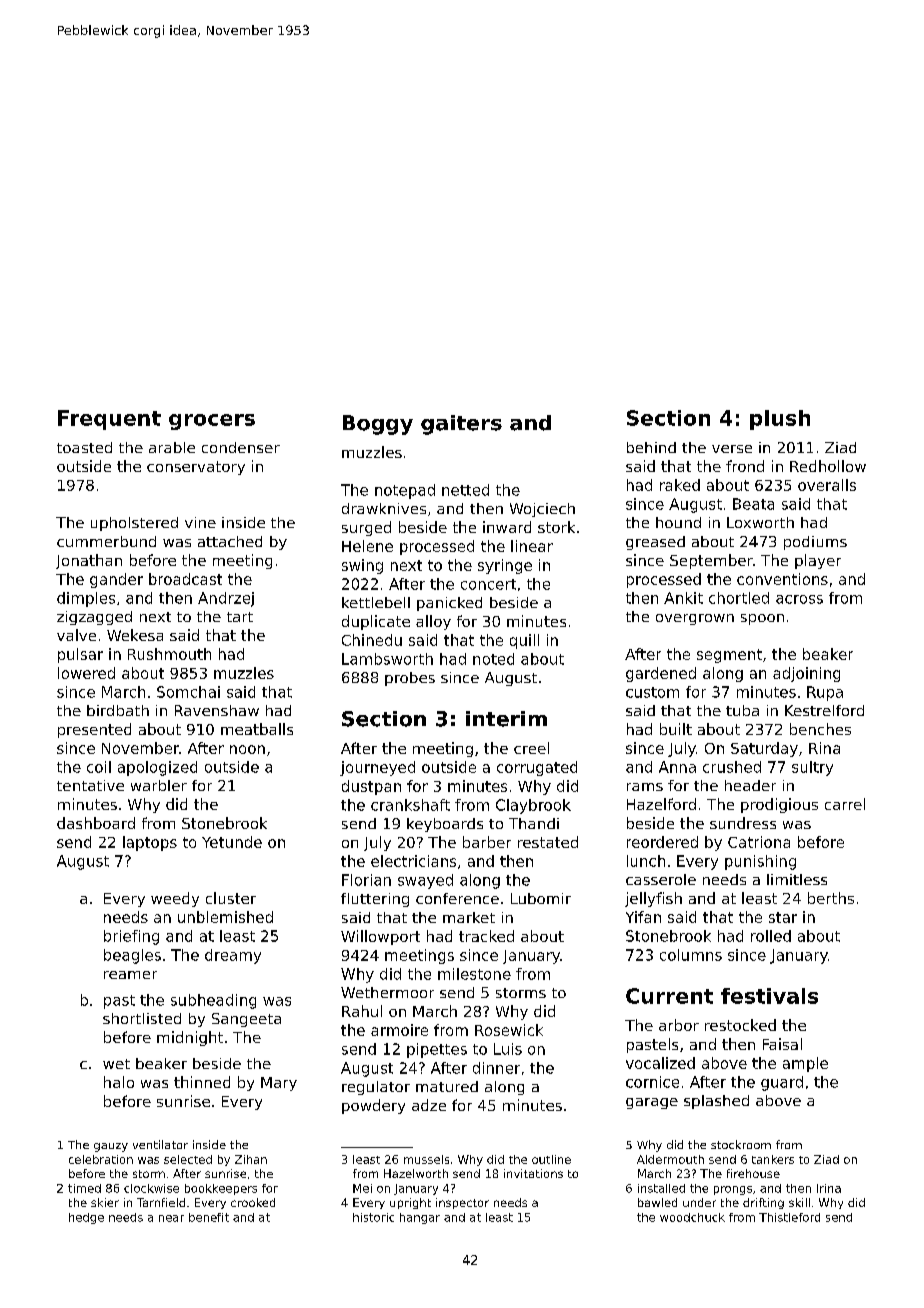 This page has height=1308, width=924. I want to click on crooked, so click(253, 1202).
